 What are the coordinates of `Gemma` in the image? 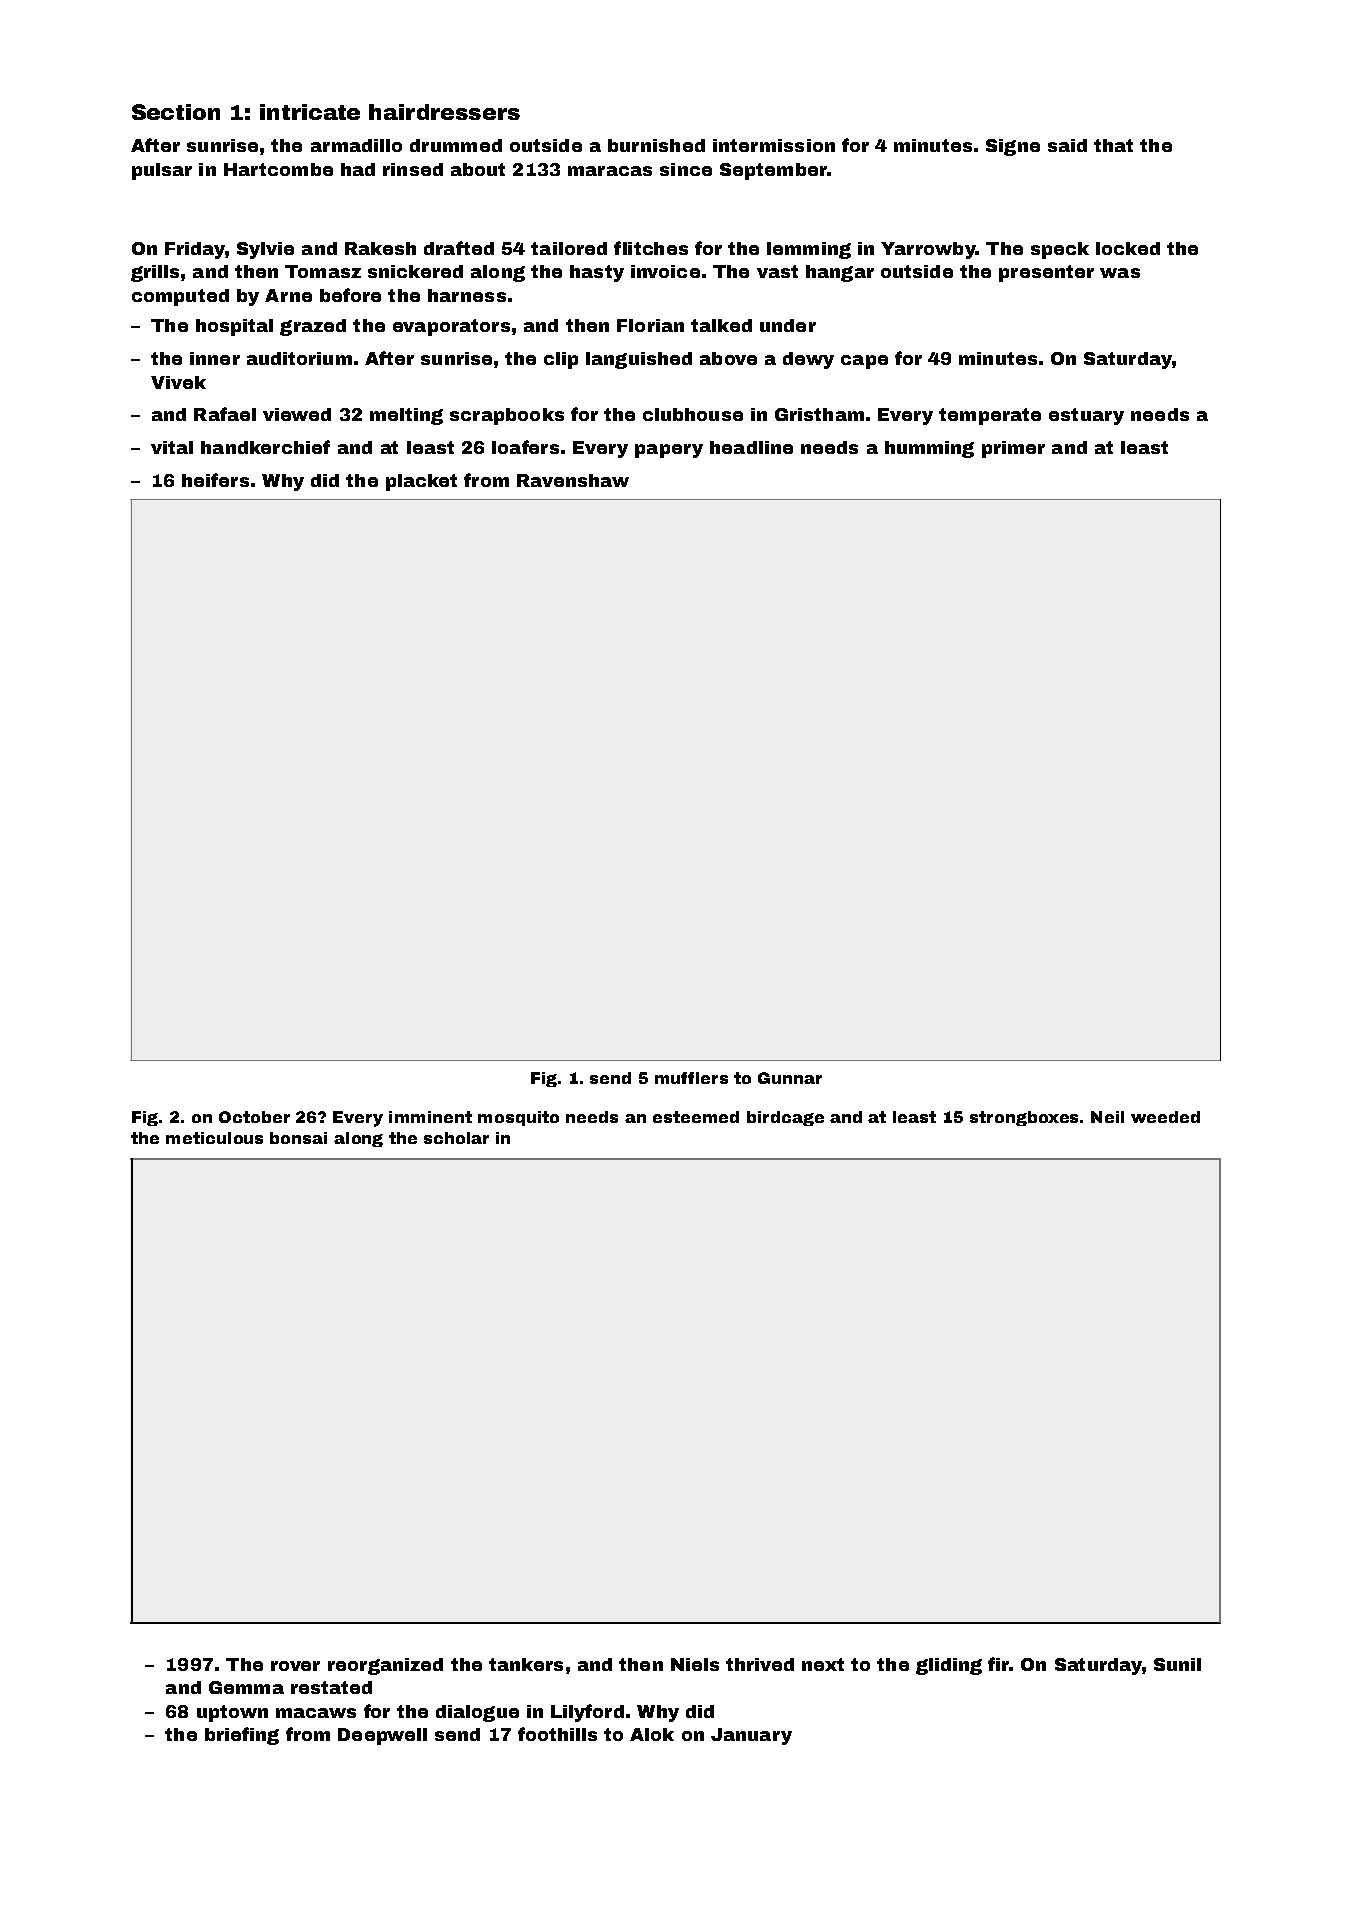 It's located at (246, 1687).
